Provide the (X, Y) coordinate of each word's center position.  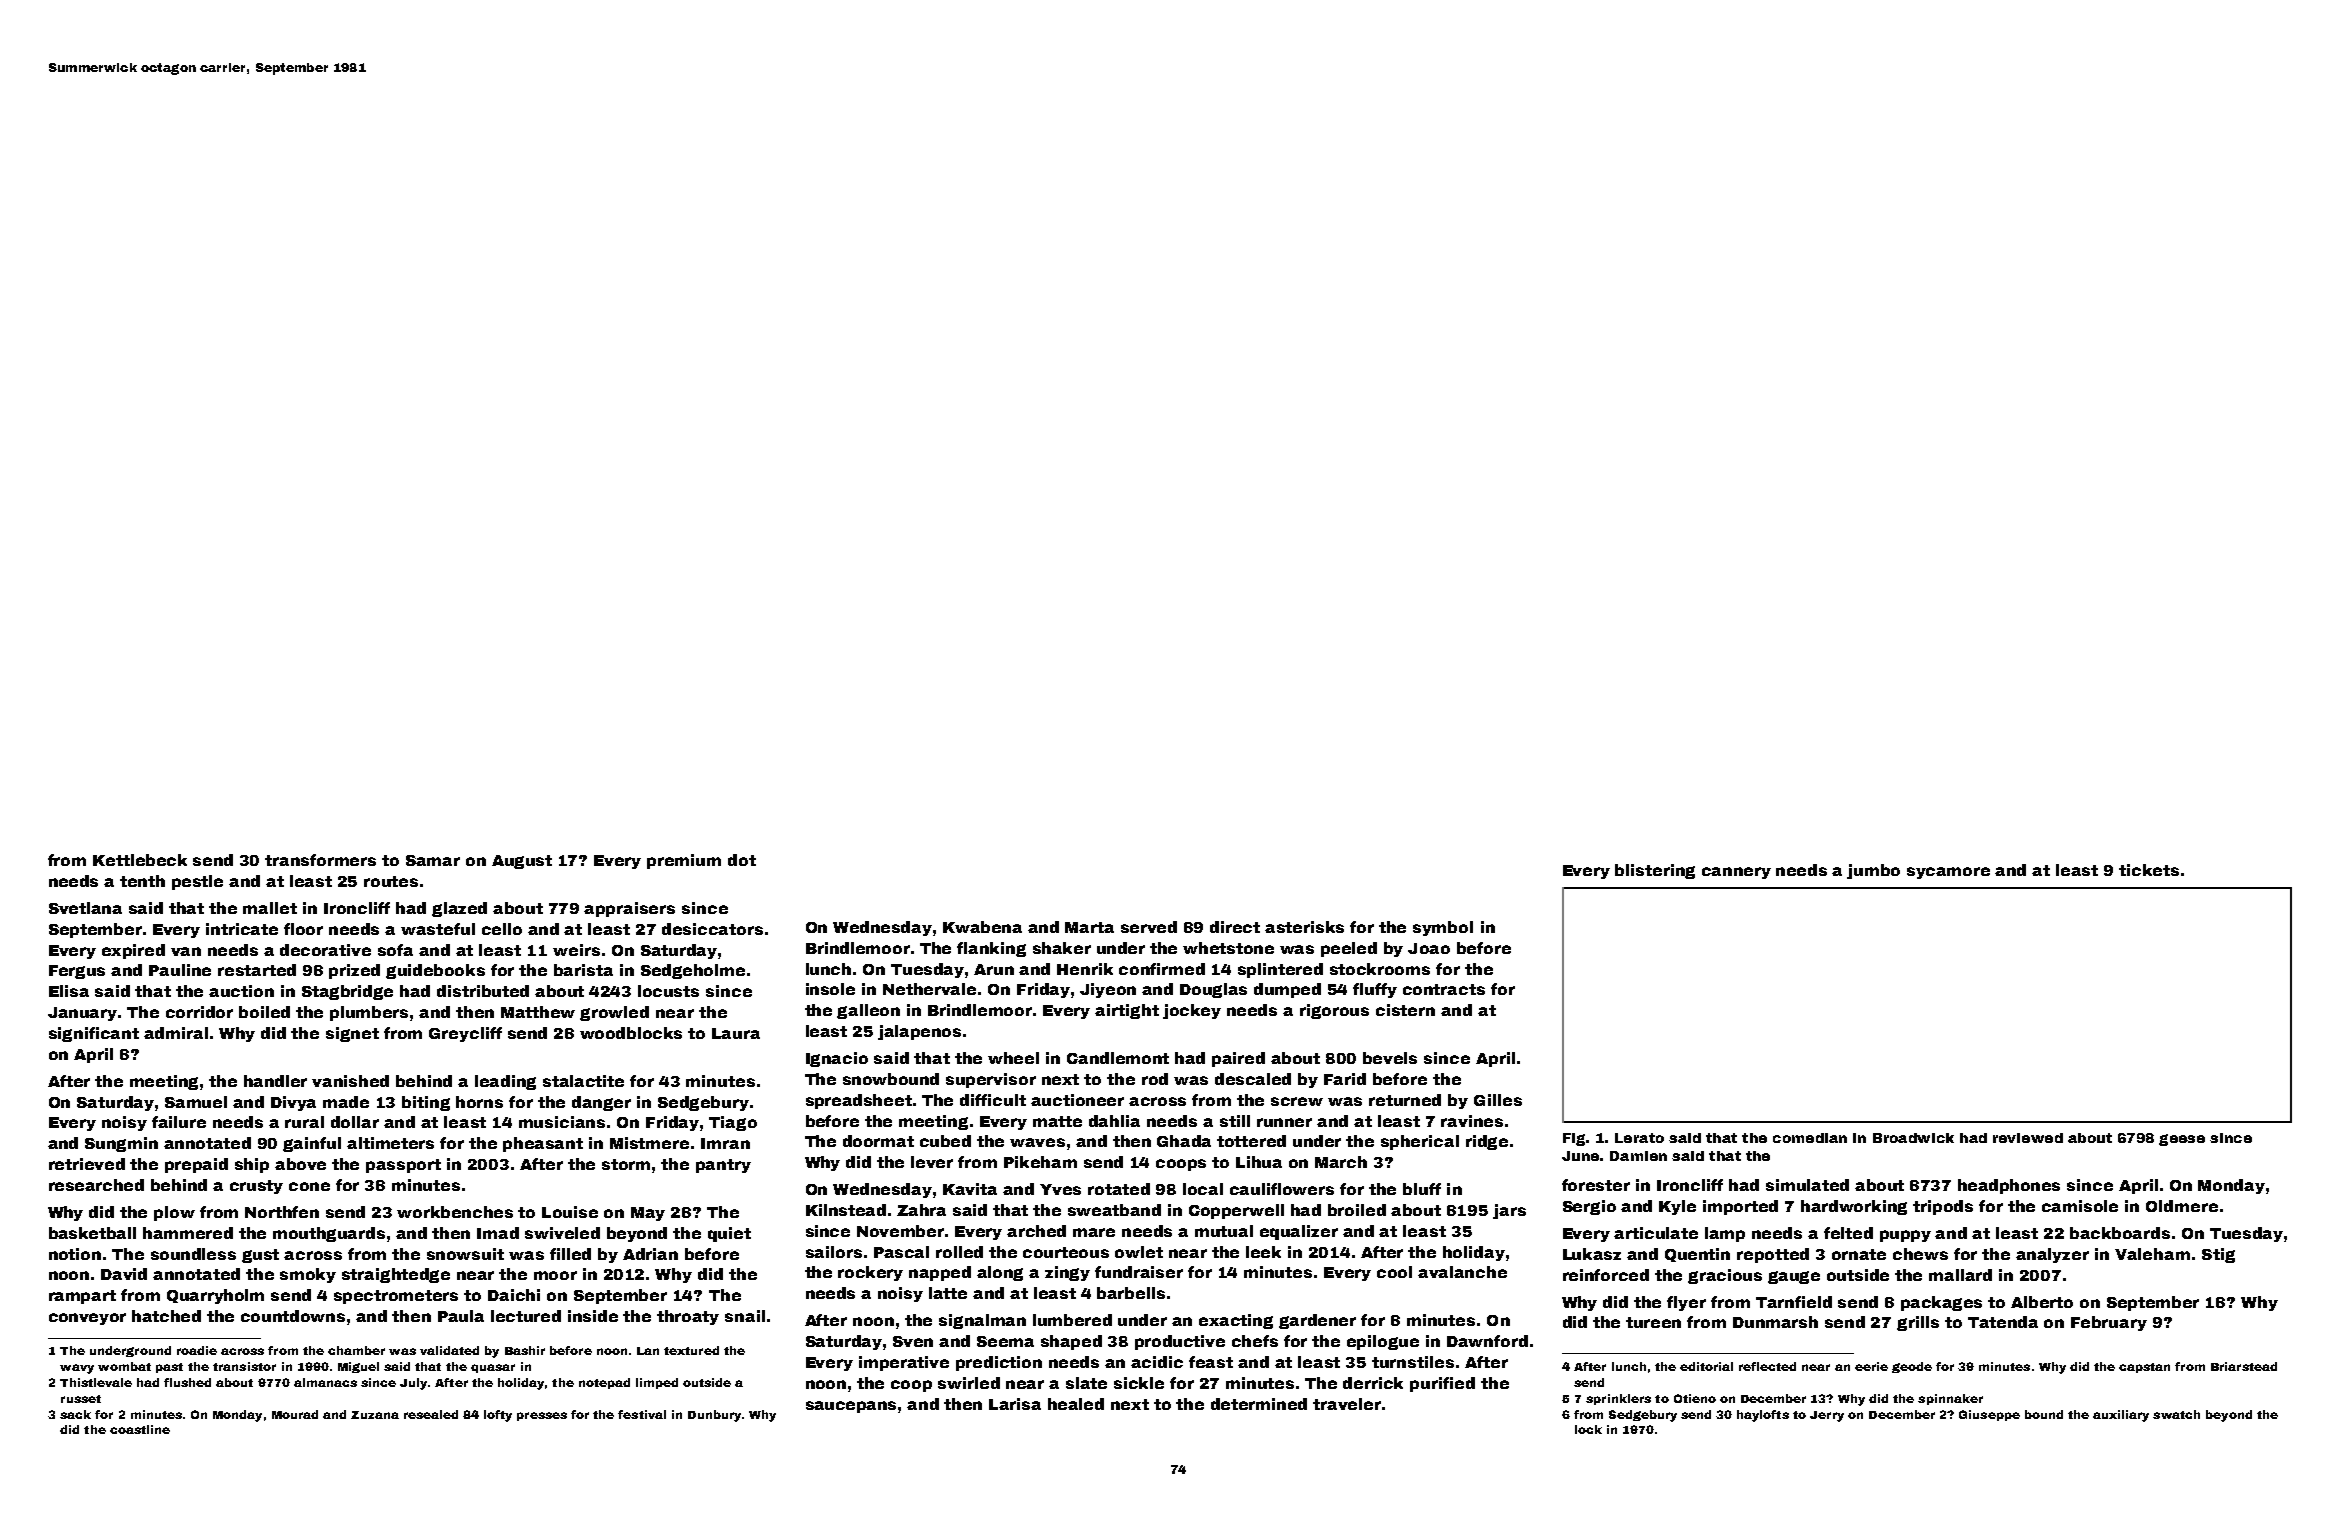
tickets (2149, 870)
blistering (1655, 871)
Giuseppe (1989, 1415)
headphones (2009, 1186)
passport (403, 1166)
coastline (140, 1429)
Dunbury (714, 1416)
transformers (320, 860)
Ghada (1184, 1141)
